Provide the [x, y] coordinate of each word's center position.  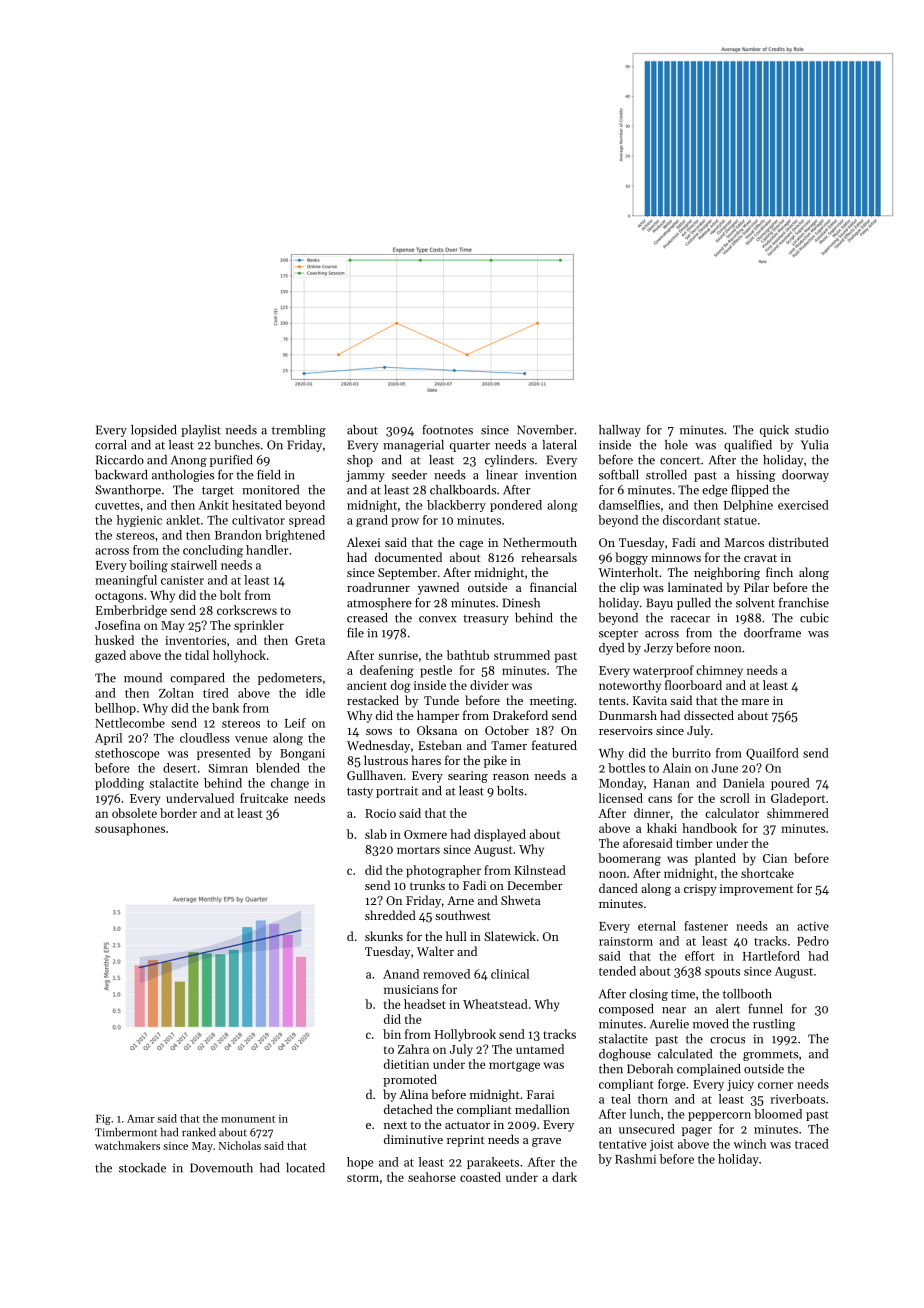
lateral [559, 445]
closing [648, 995]
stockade [142, 1168]
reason [511, 777]
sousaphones [130, 829]
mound [143, 678]
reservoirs [626, 730]
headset [425, 1004]
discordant [692, 520]
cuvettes [117, 506]
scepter [618, 634]
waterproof [663, 671]
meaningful [126, 581]
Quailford [772, 754]
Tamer [509, 745]
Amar [141, 1118]
